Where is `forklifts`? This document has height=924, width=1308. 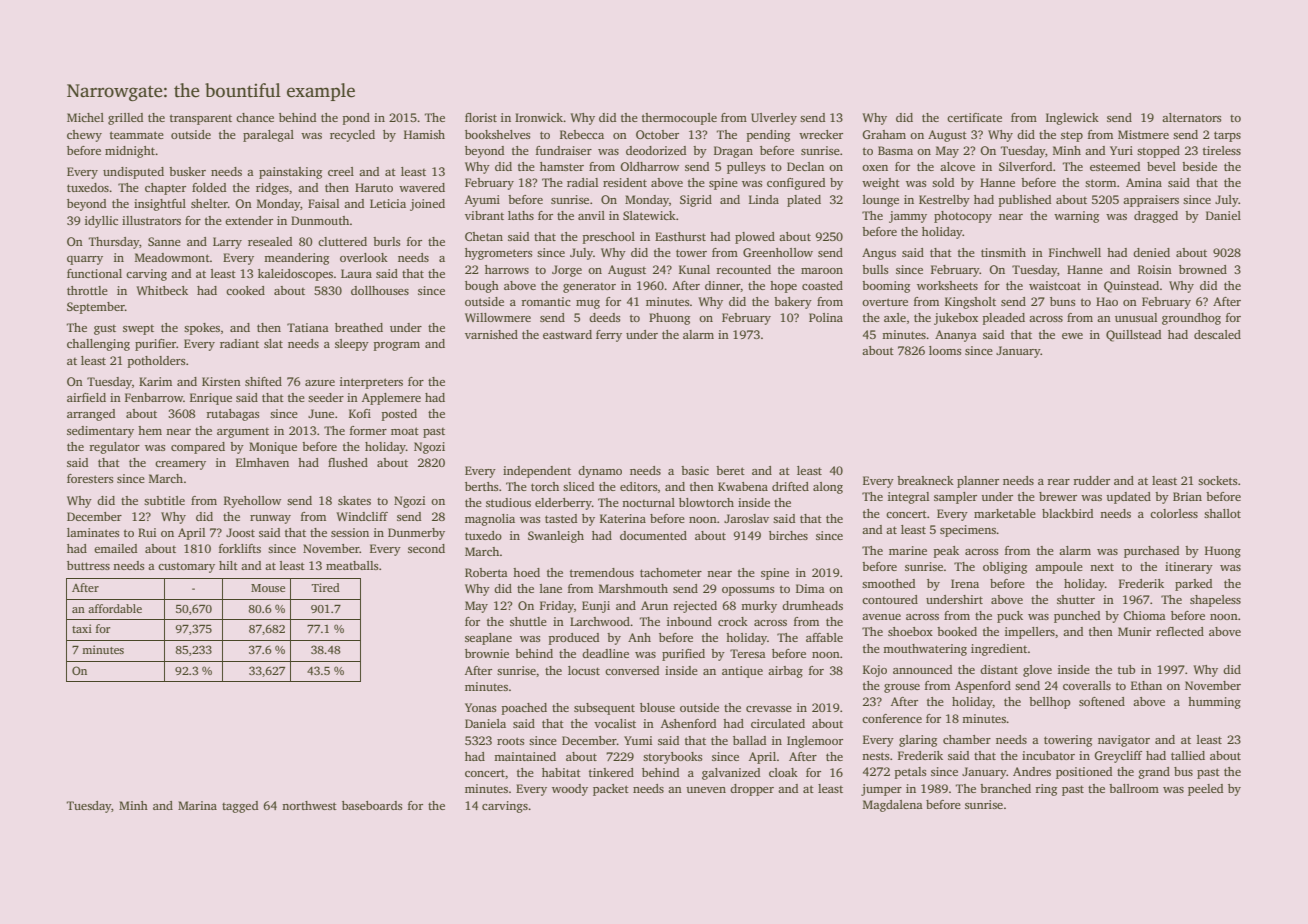
forklifts is located at coordinates (240, 548).
